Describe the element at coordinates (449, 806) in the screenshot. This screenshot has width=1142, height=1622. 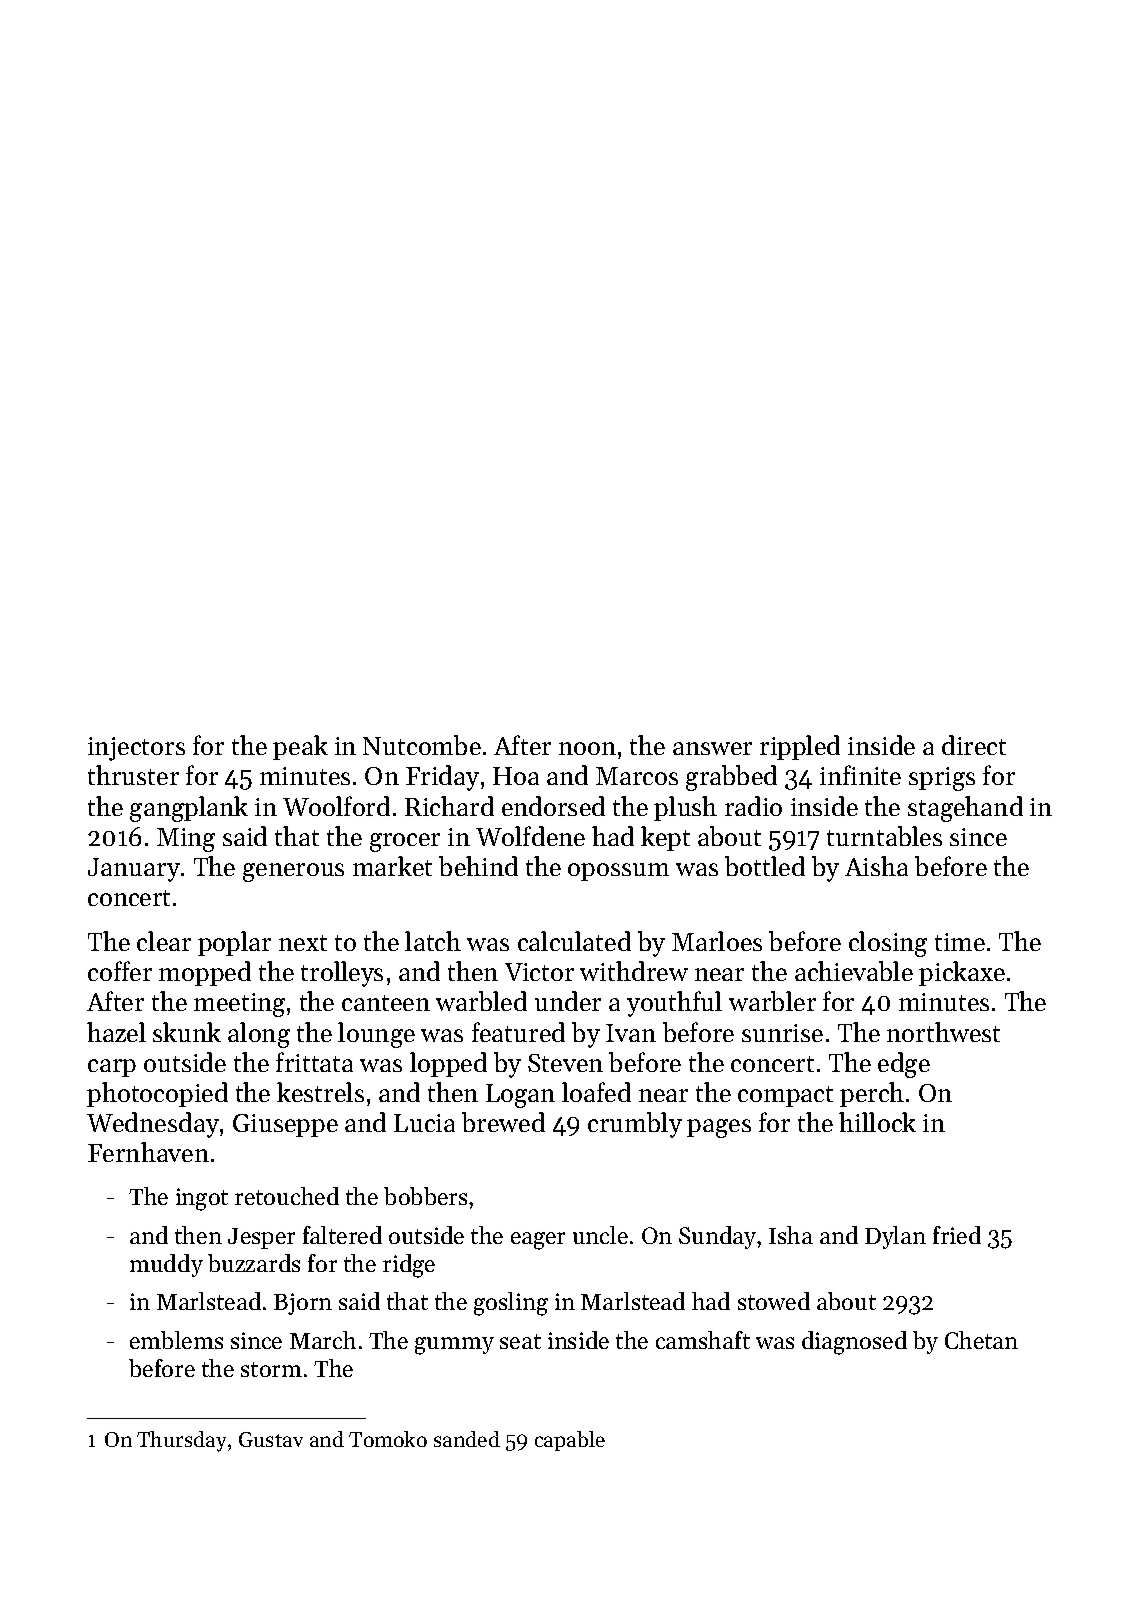
I see `Richard` at that location.
